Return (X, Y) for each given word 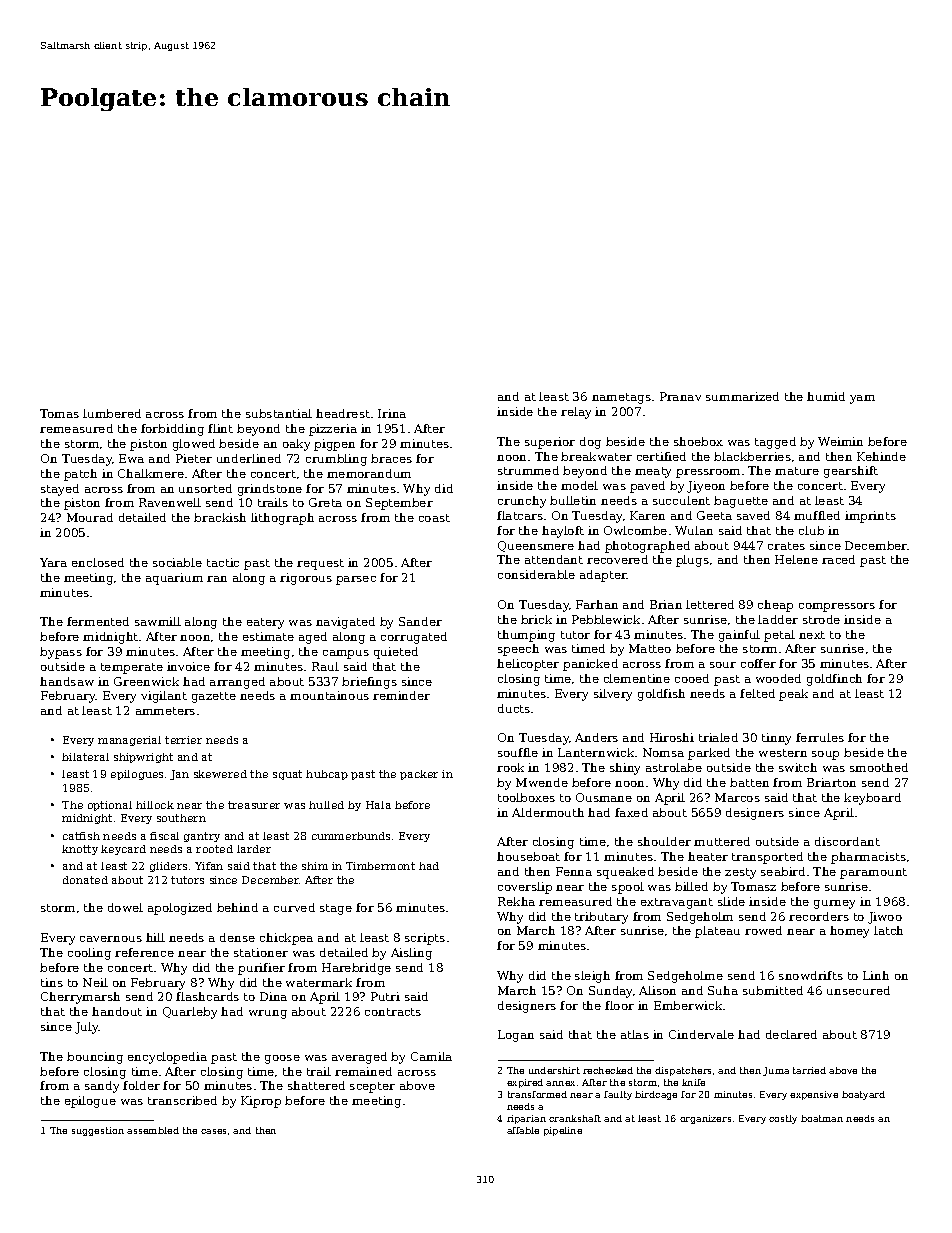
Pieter (194, 458)
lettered (710, 604)
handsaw (67, 681)
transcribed (182, 1100)
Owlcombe (635, 530)
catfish (81, 836)
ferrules (820, 737)
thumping (526, 636)
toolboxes (526, 797)
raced (838, 559)
